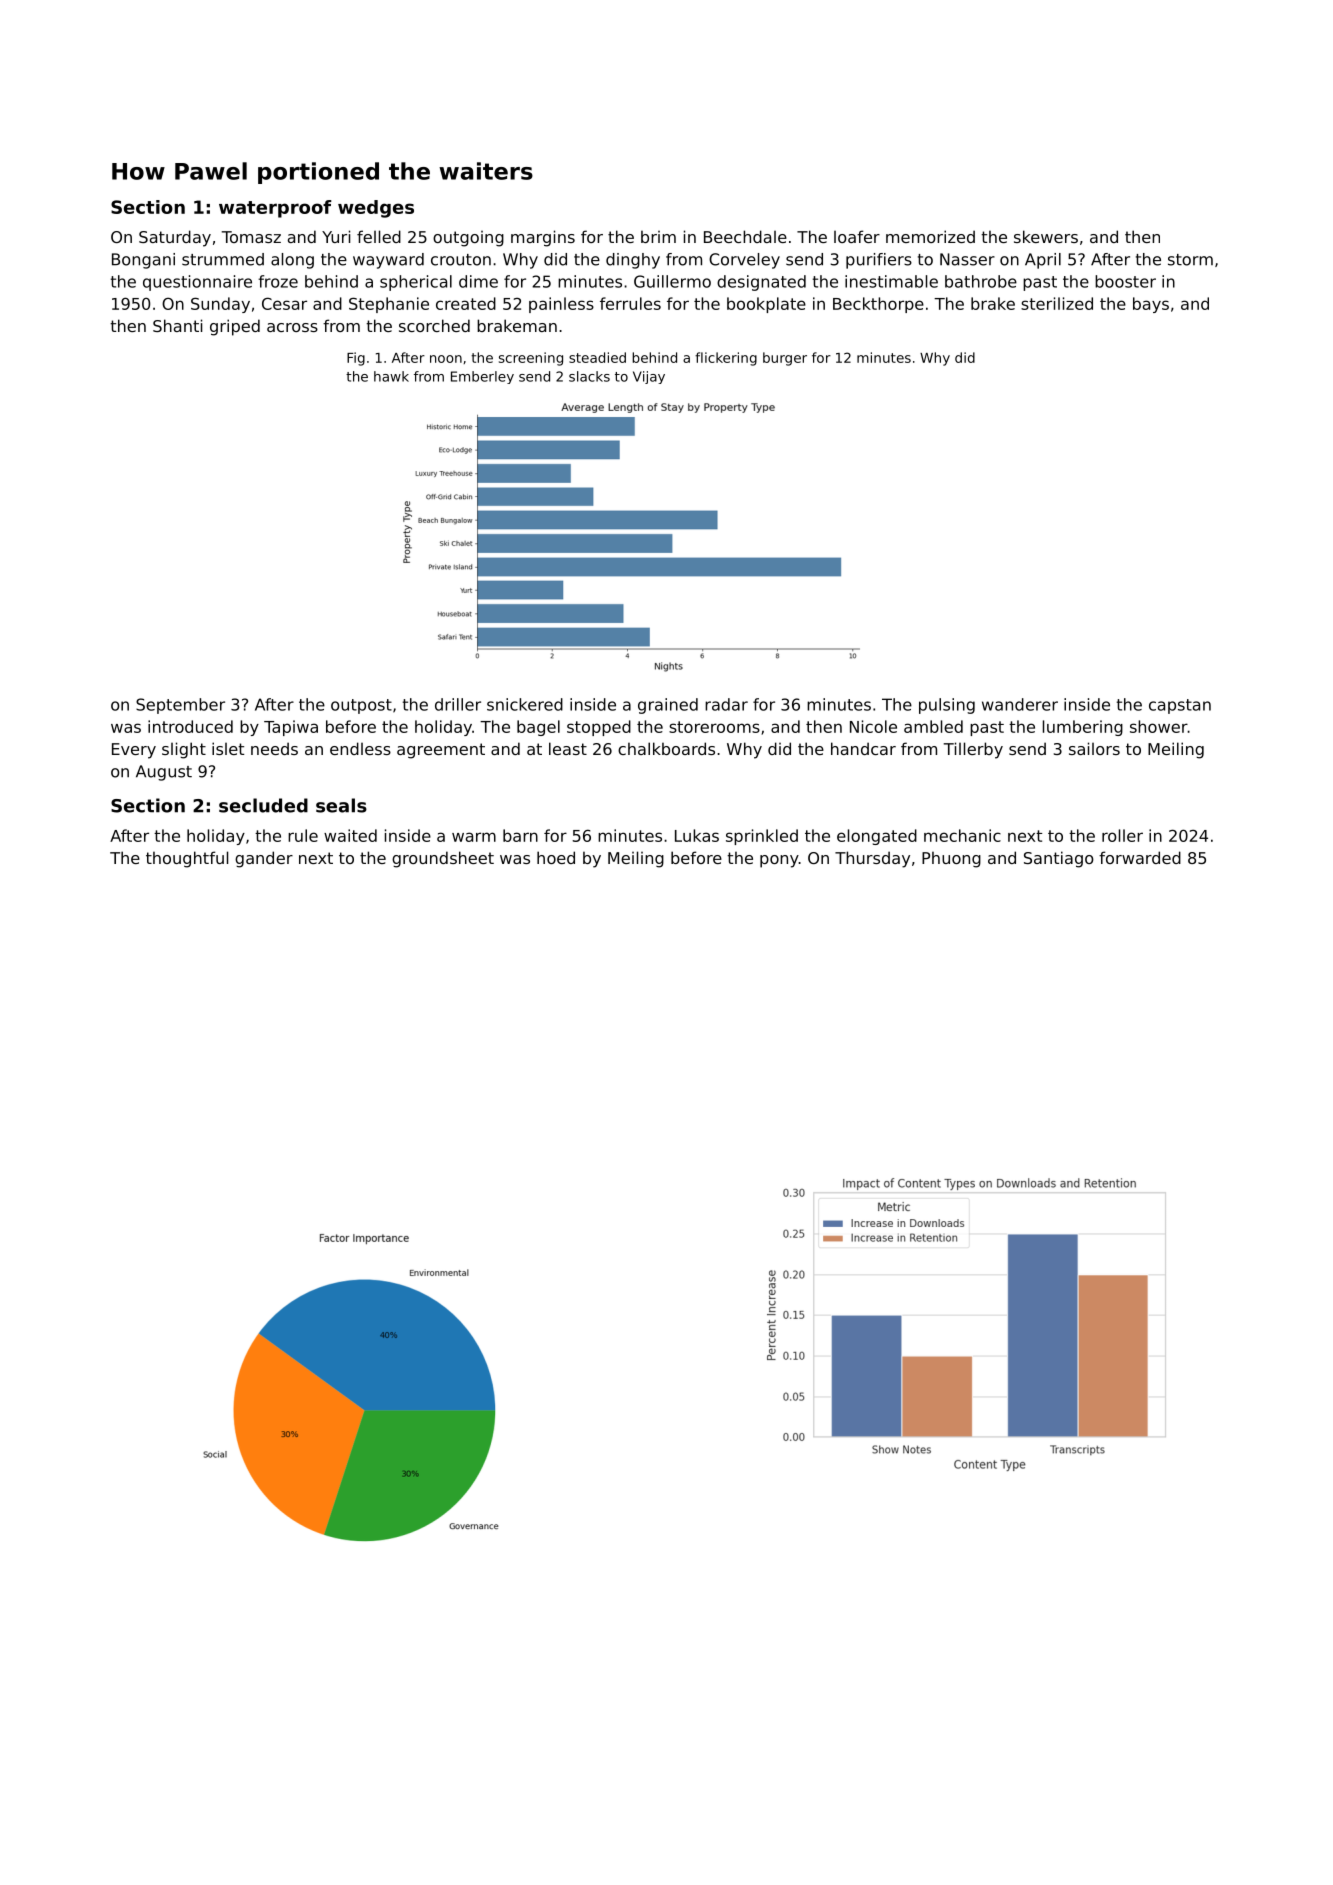 The image size is (1333, 1885). I want to click on hawk, so click(391, 376).
